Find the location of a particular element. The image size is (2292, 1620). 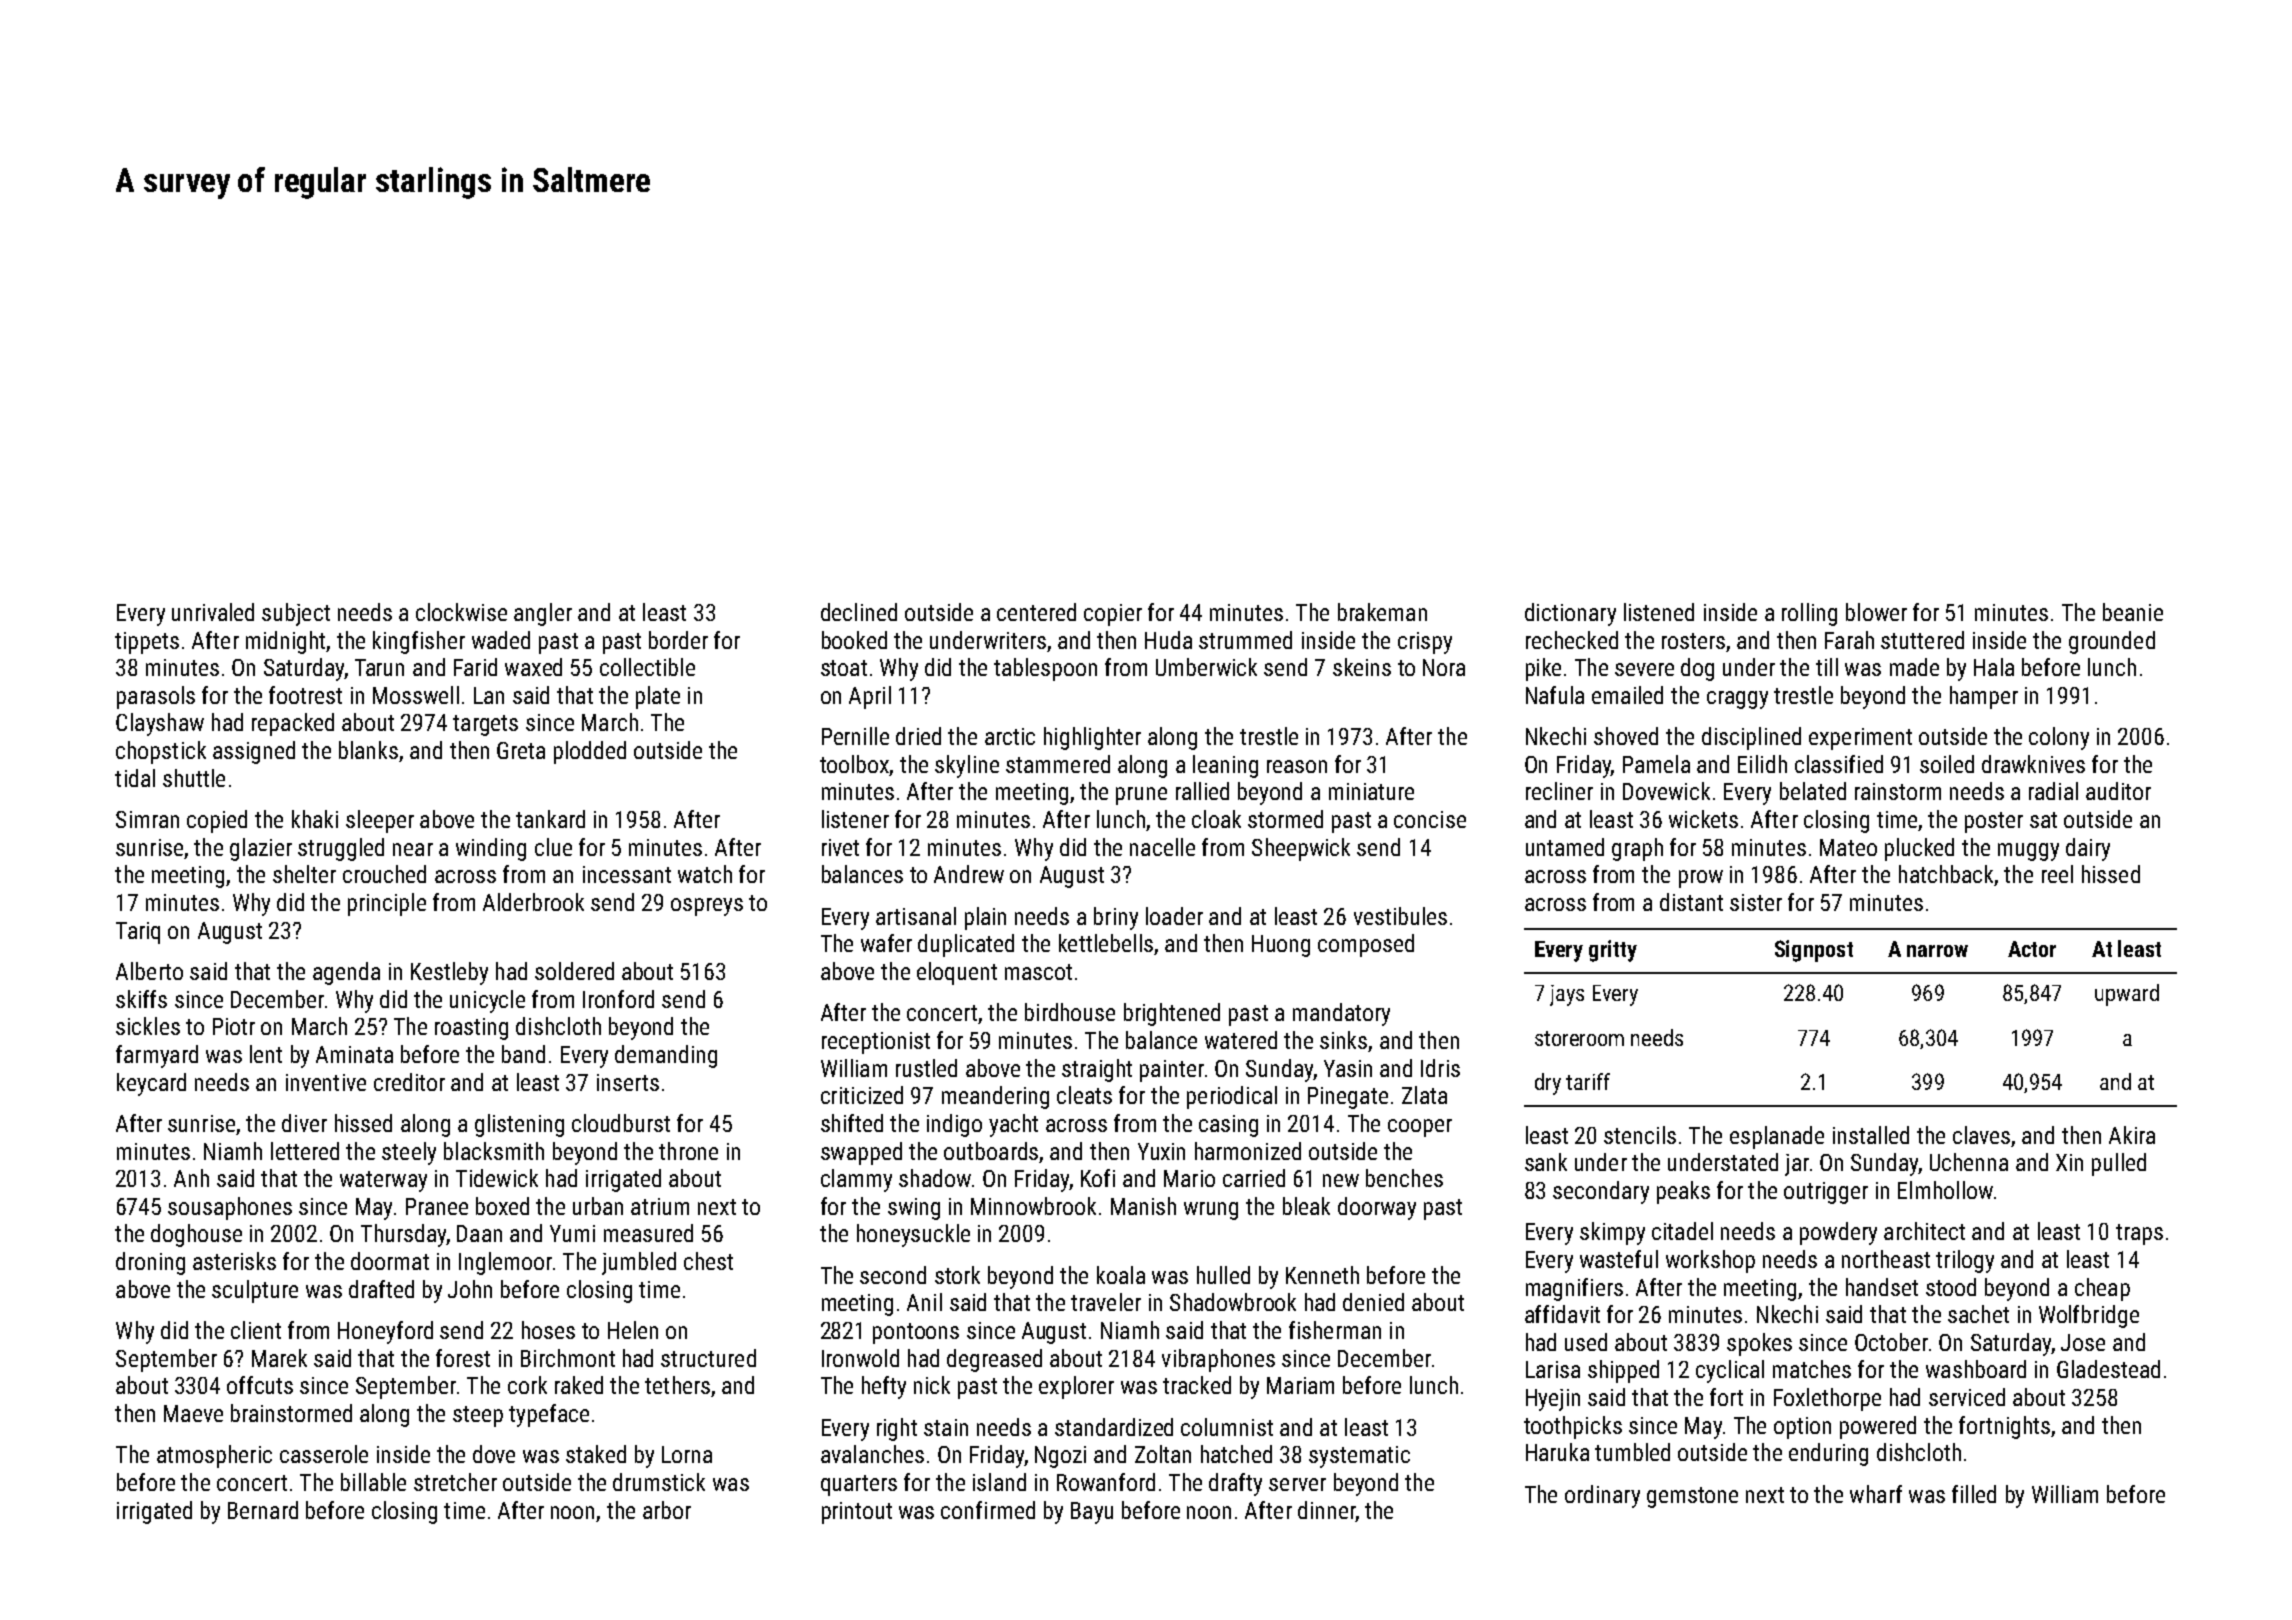

crouched is located at coordinates (384, 874).
